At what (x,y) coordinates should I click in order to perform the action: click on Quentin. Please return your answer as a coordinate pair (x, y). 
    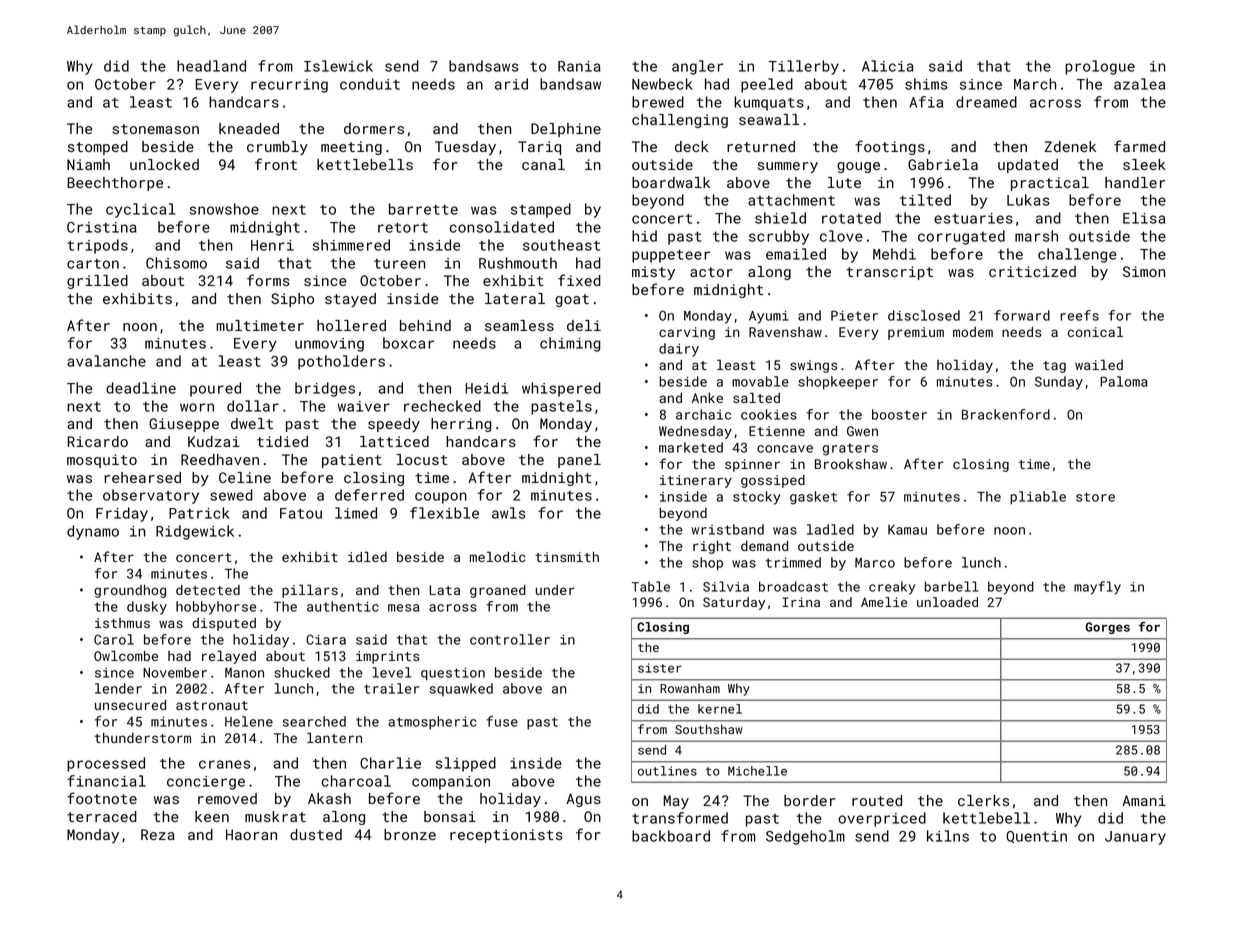
    Looking at the image, I should click on (1036, 837).
